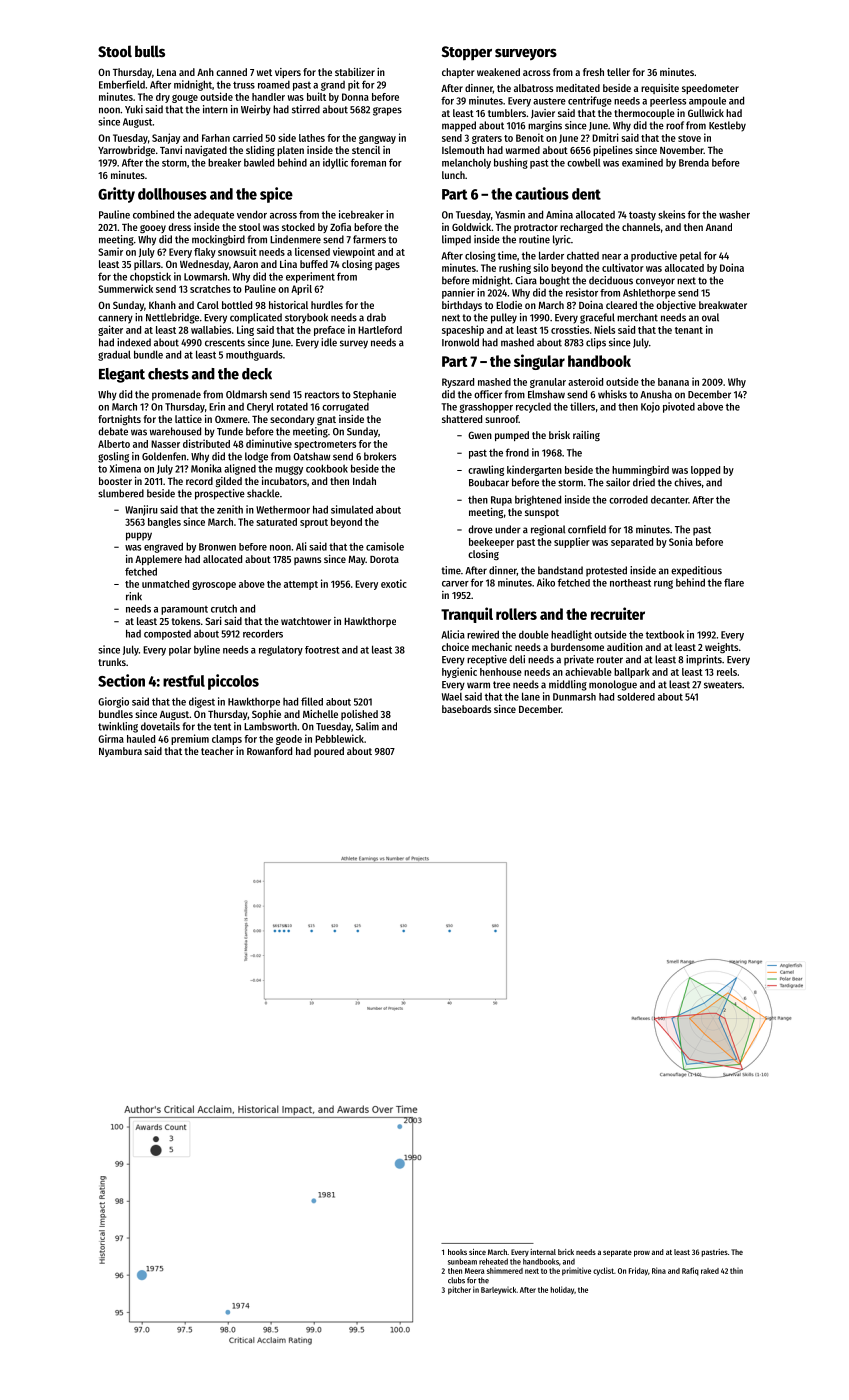  Describe the element at coordinates (329, 752) in the document. I see `poured` at that location.
